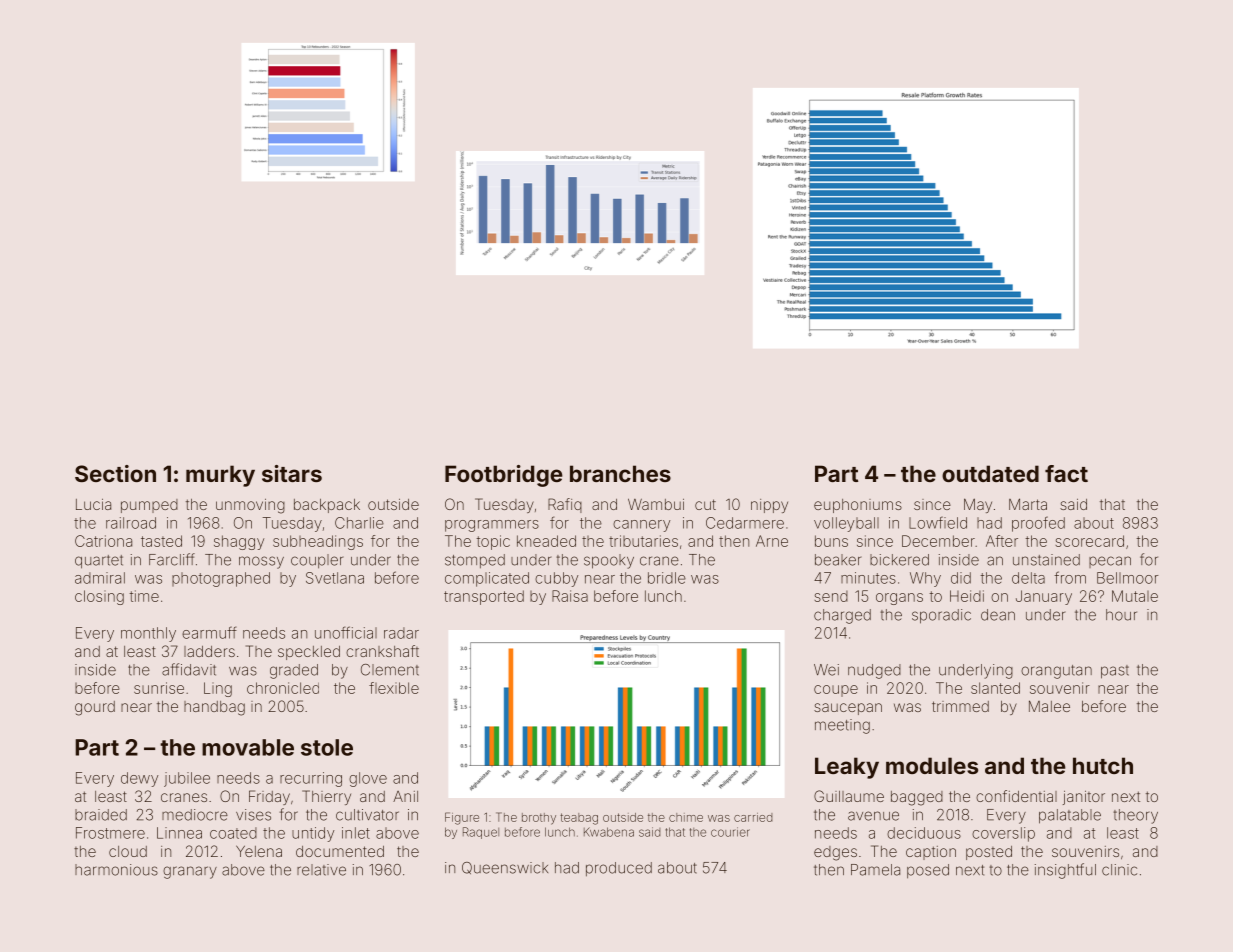  I want to click on Section, so click(115, 473).
